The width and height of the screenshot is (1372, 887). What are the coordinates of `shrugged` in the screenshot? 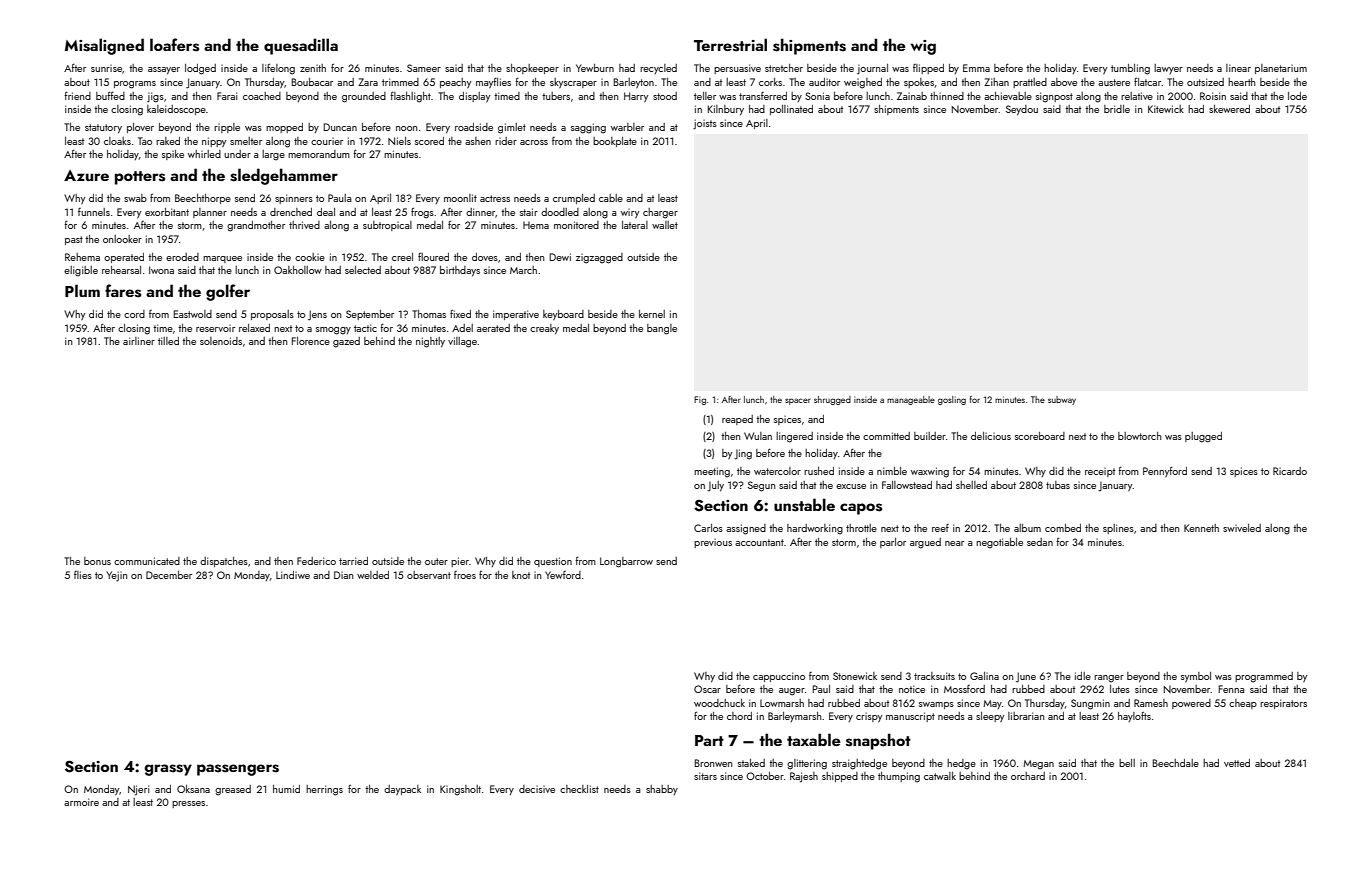 It's located at (832, 400).
